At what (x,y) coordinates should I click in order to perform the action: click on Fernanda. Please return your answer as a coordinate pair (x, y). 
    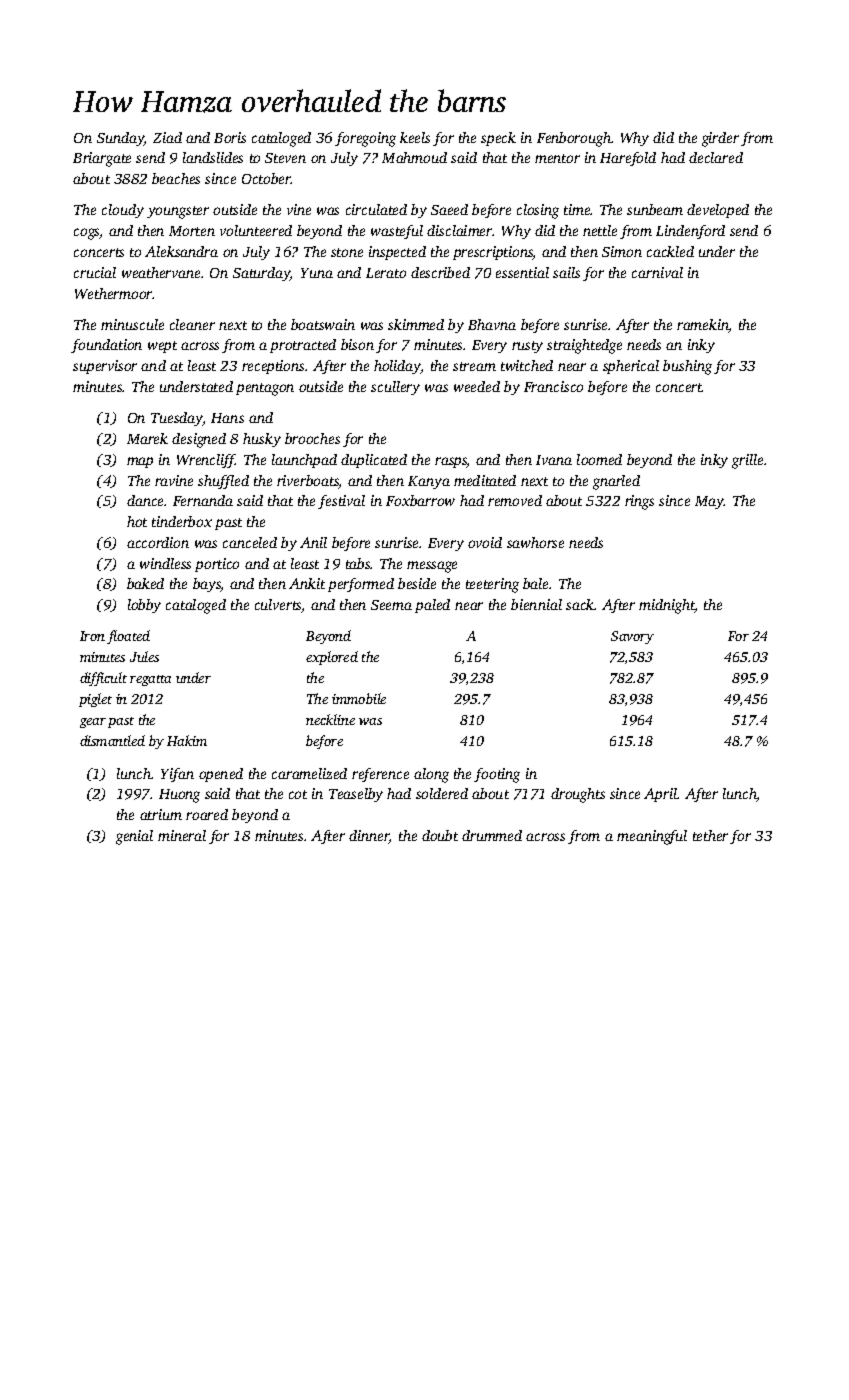
    Looking at the image, I should click on (203, 500).
